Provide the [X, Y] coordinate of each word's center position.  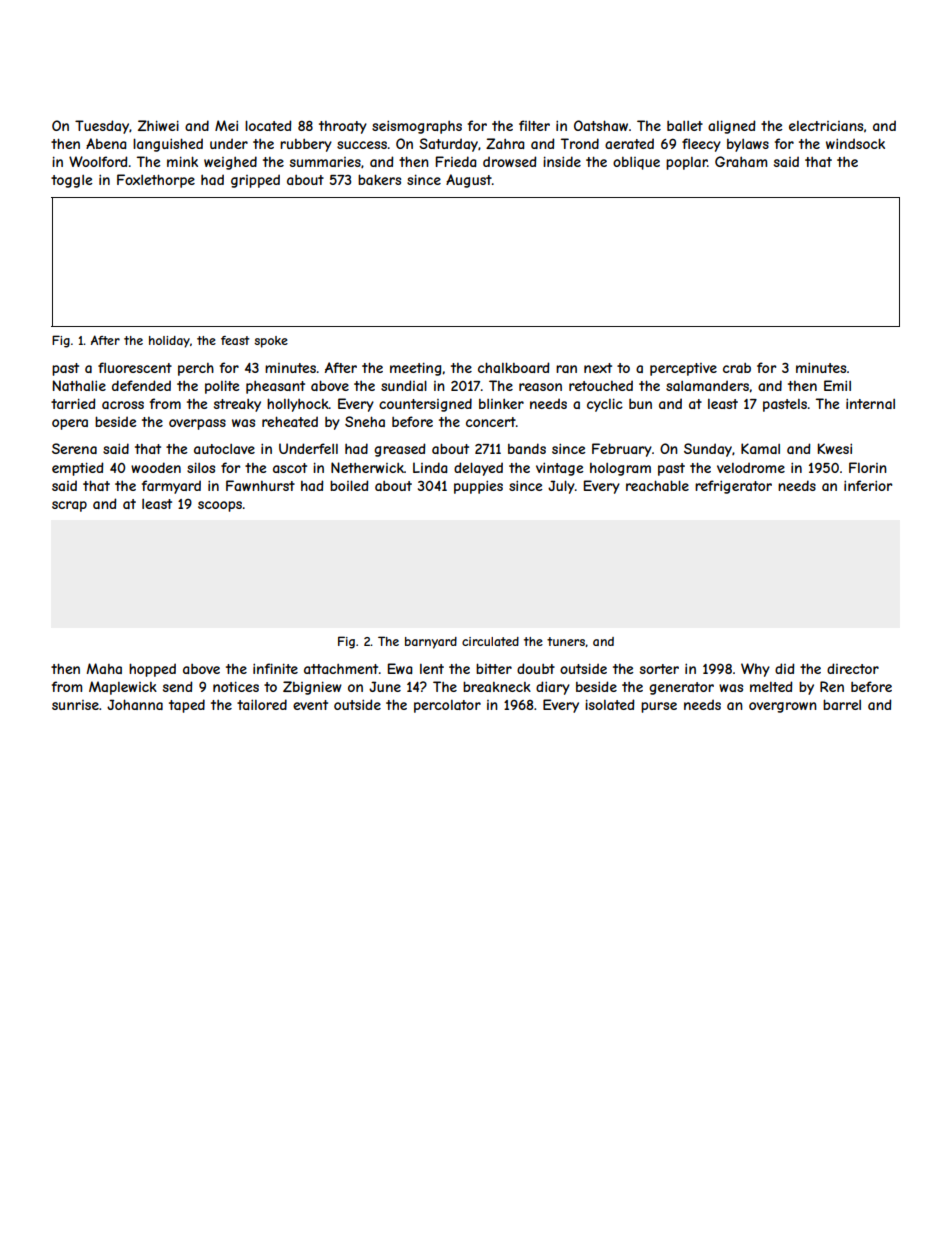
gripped [255, 181]
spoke [271, 342]
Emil [837, 385]
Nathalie [79, 385]
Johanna [135, 704]
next [598, 368]
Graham [741, 161]
